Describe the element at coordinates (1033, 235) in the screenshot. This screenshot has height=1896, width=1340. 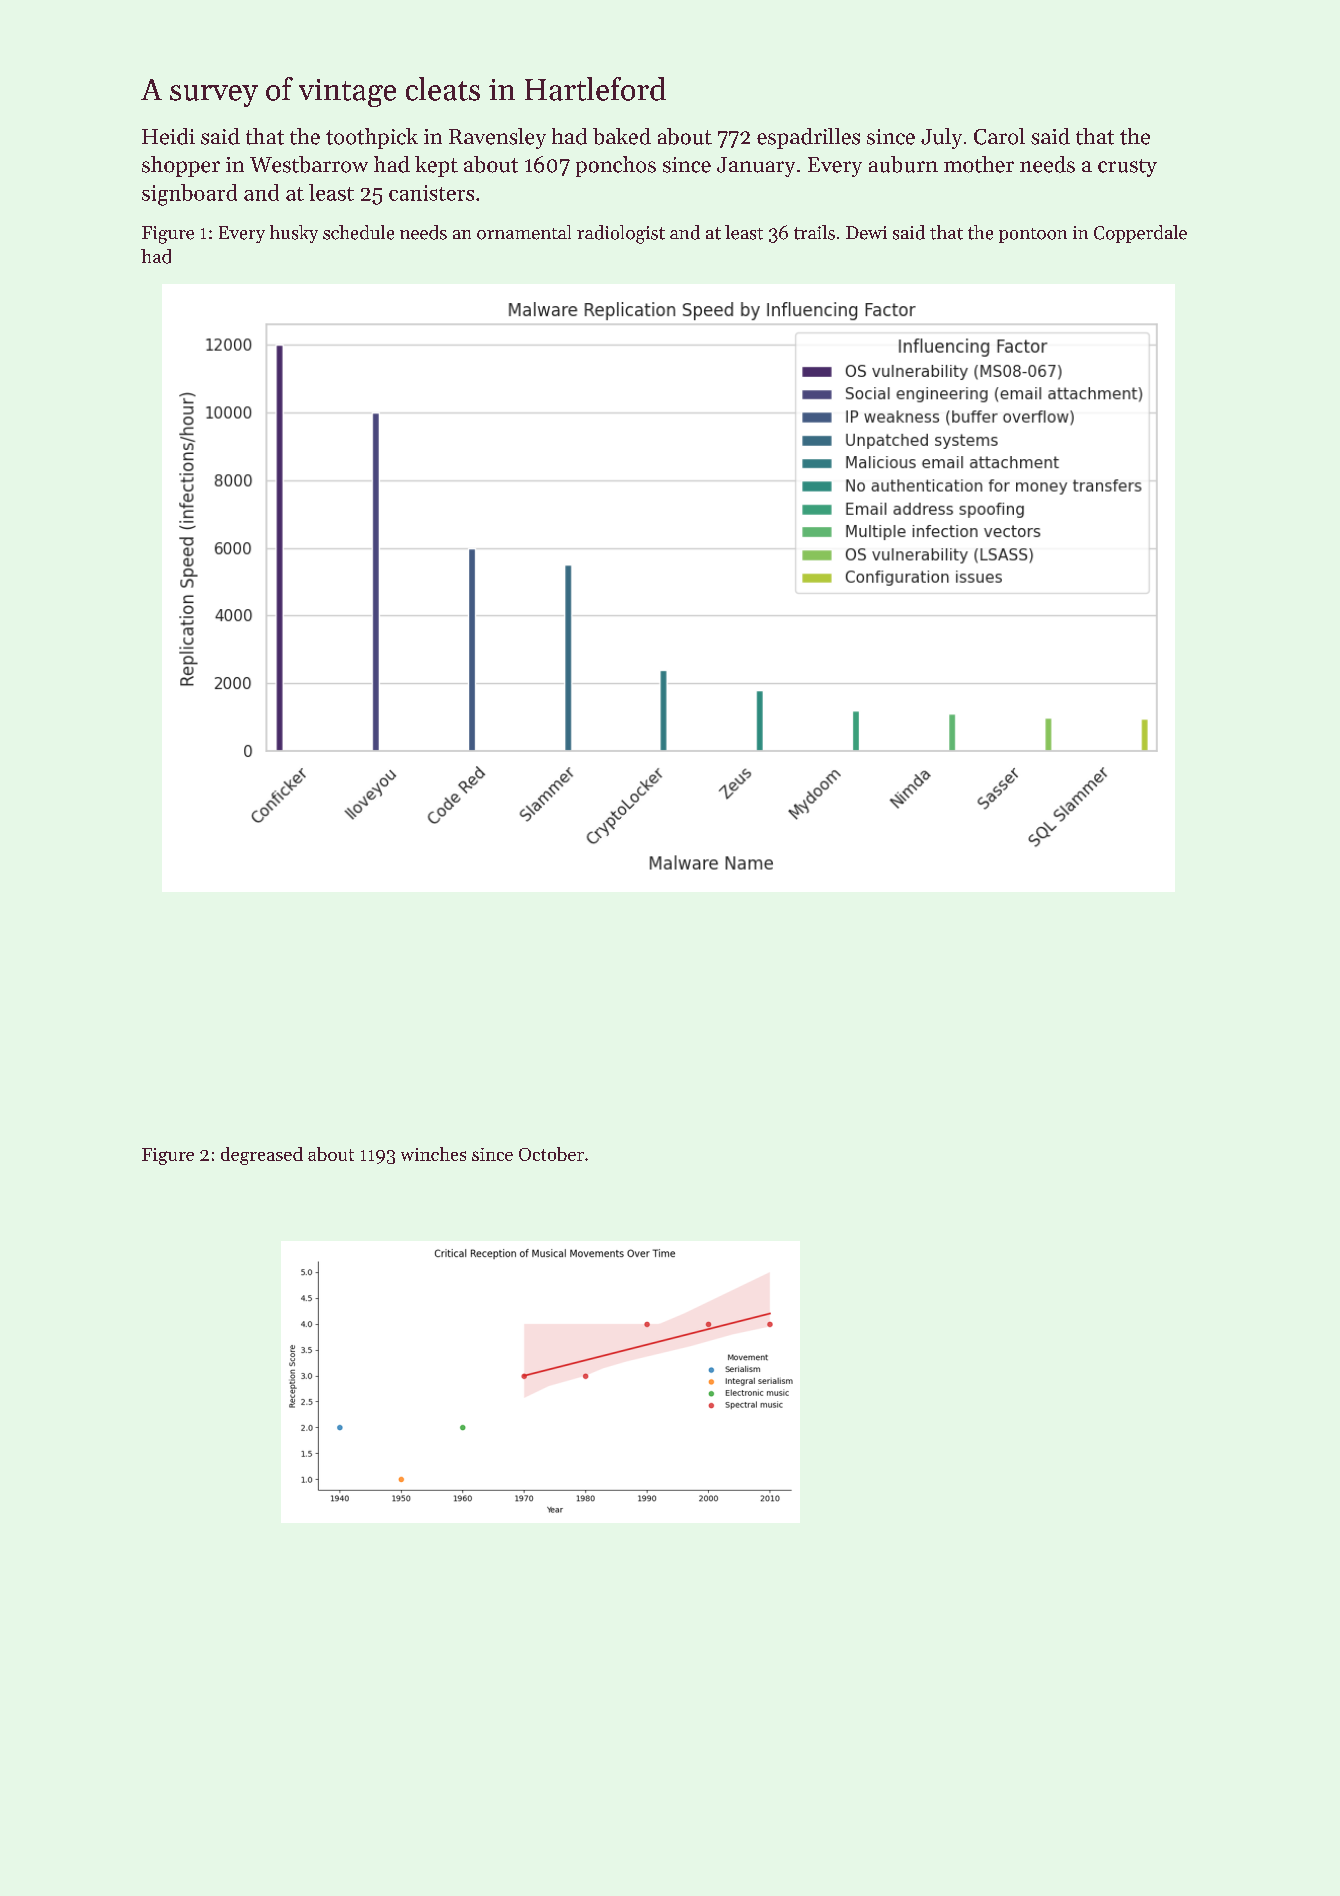
I see `pontoon` at that location.
